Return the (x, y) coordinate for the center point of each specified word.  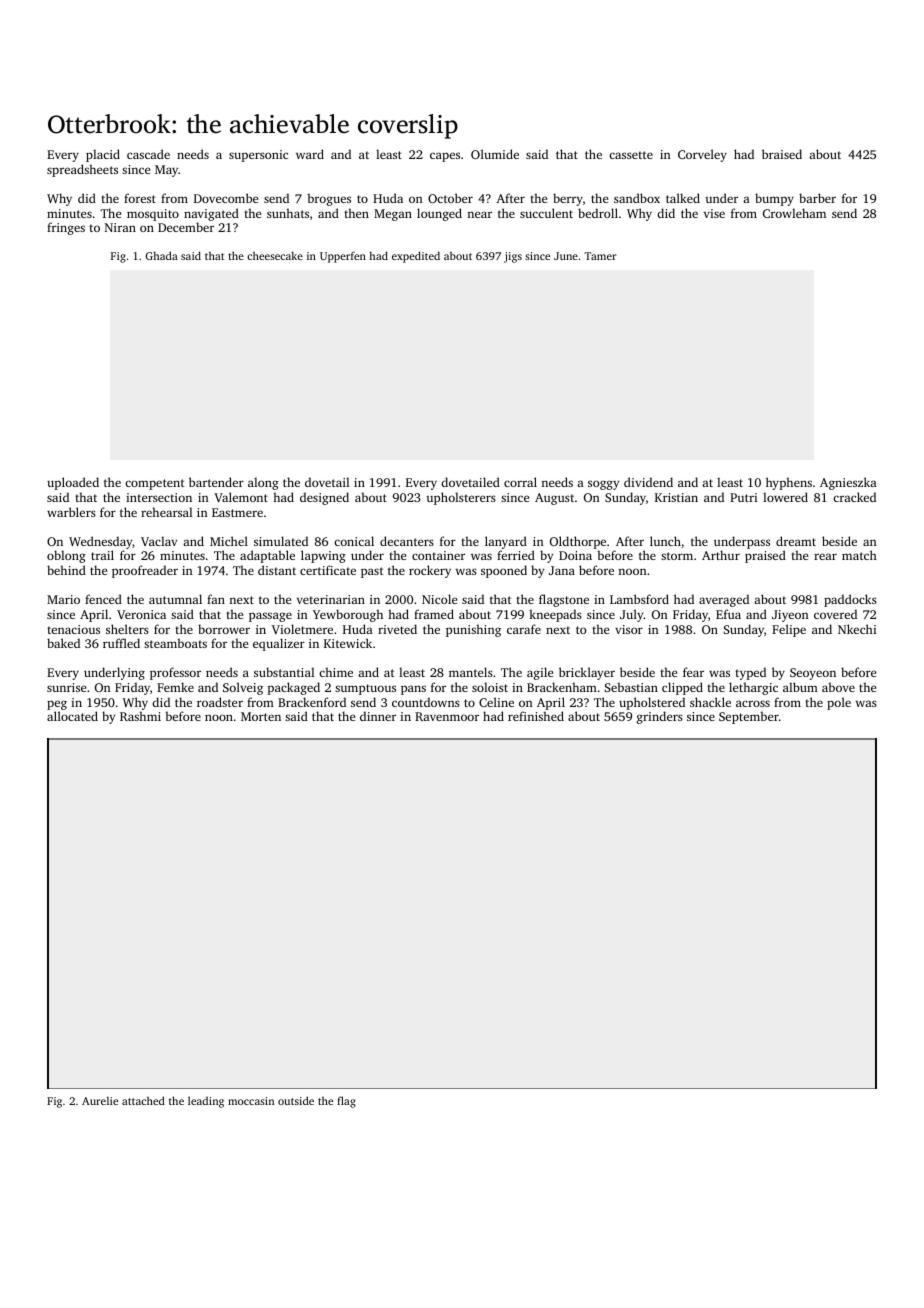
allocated (72, 716)
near (479, 214)
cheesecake (275, 255)
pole (839, 703)
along (263, 483)
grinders (660, 717)
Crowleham (794, 213)
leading (206, 1102)
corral (520, 482)
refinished (536, 716)
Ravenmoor (447, 716)
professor (175, 673)
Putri (743, 497)
